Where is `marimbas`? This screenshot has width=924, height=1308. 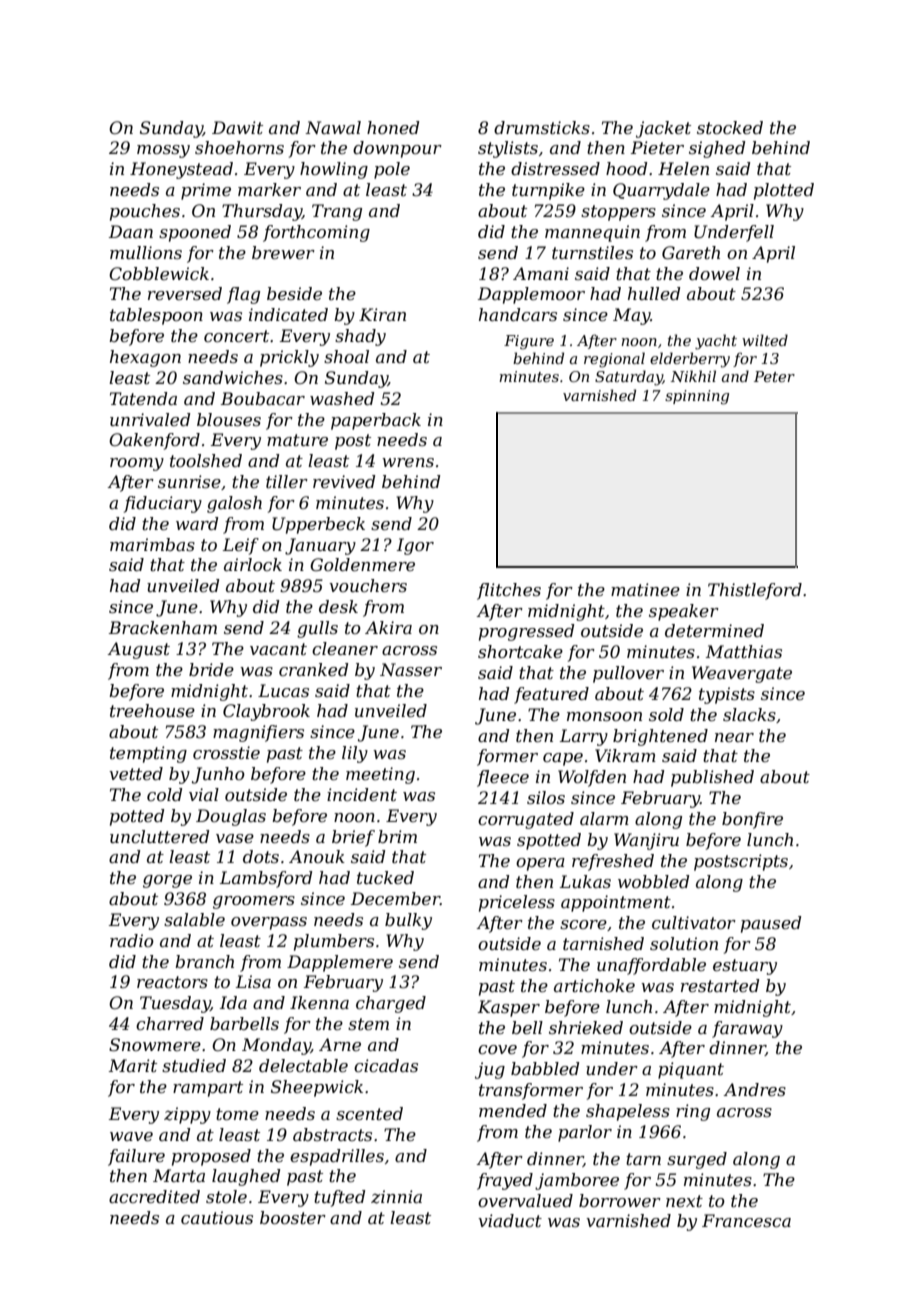 marimbas is located at coordinates (152, 544).
